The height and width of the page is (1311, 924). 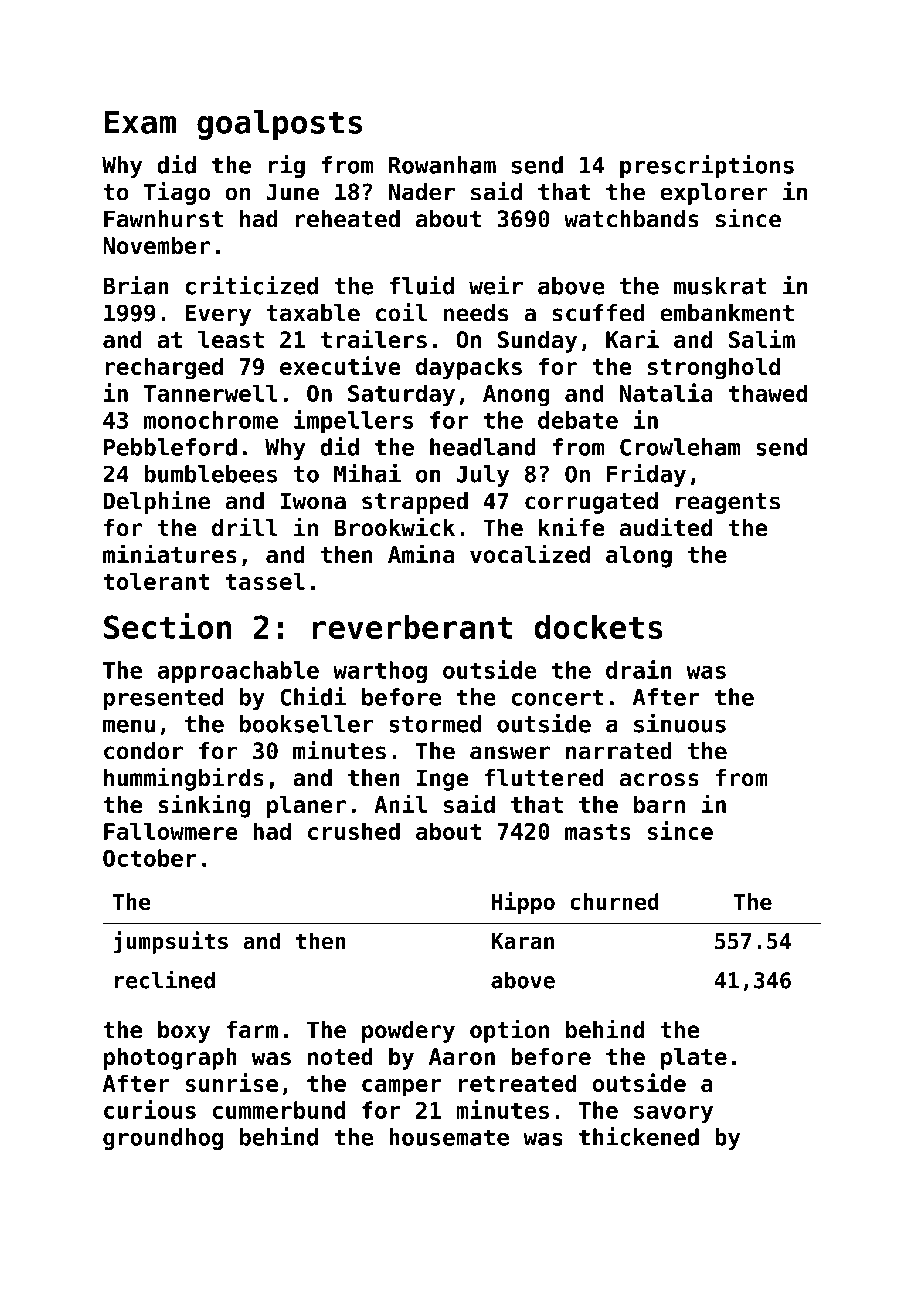 What do you see at coordinates (558, 697) in the page?
I see `concert` at bounding box center [558, 697].
